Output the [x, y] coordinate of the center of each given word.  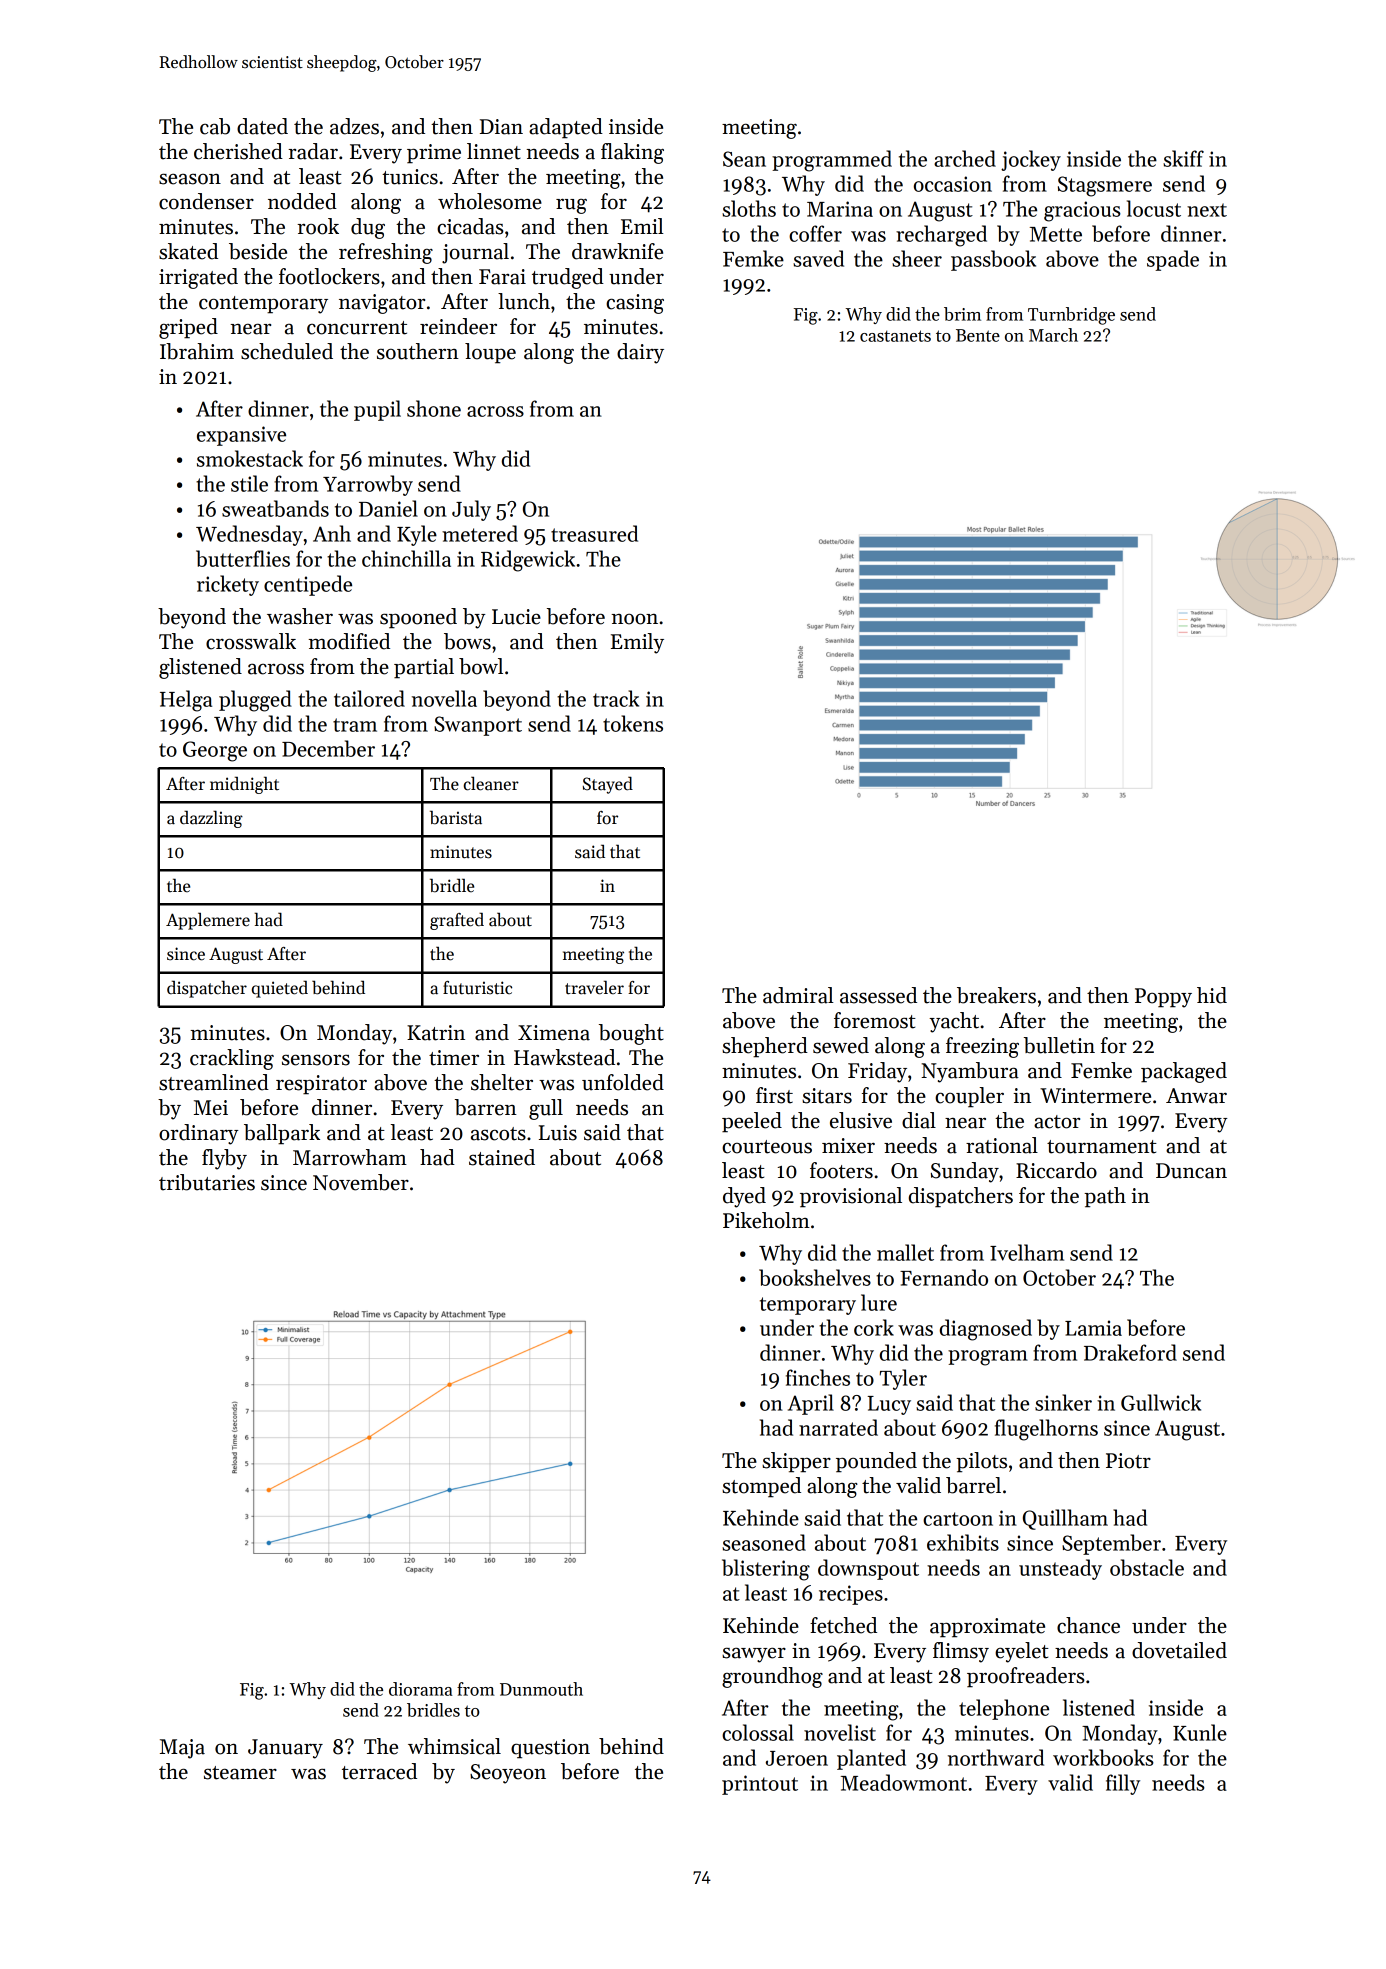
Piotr [1128, 1461]
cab [215, 126]
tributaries [207, 1182]
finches [818, 1377]
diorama [420, 1689]
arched [965, 158]
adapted [566, 128]
